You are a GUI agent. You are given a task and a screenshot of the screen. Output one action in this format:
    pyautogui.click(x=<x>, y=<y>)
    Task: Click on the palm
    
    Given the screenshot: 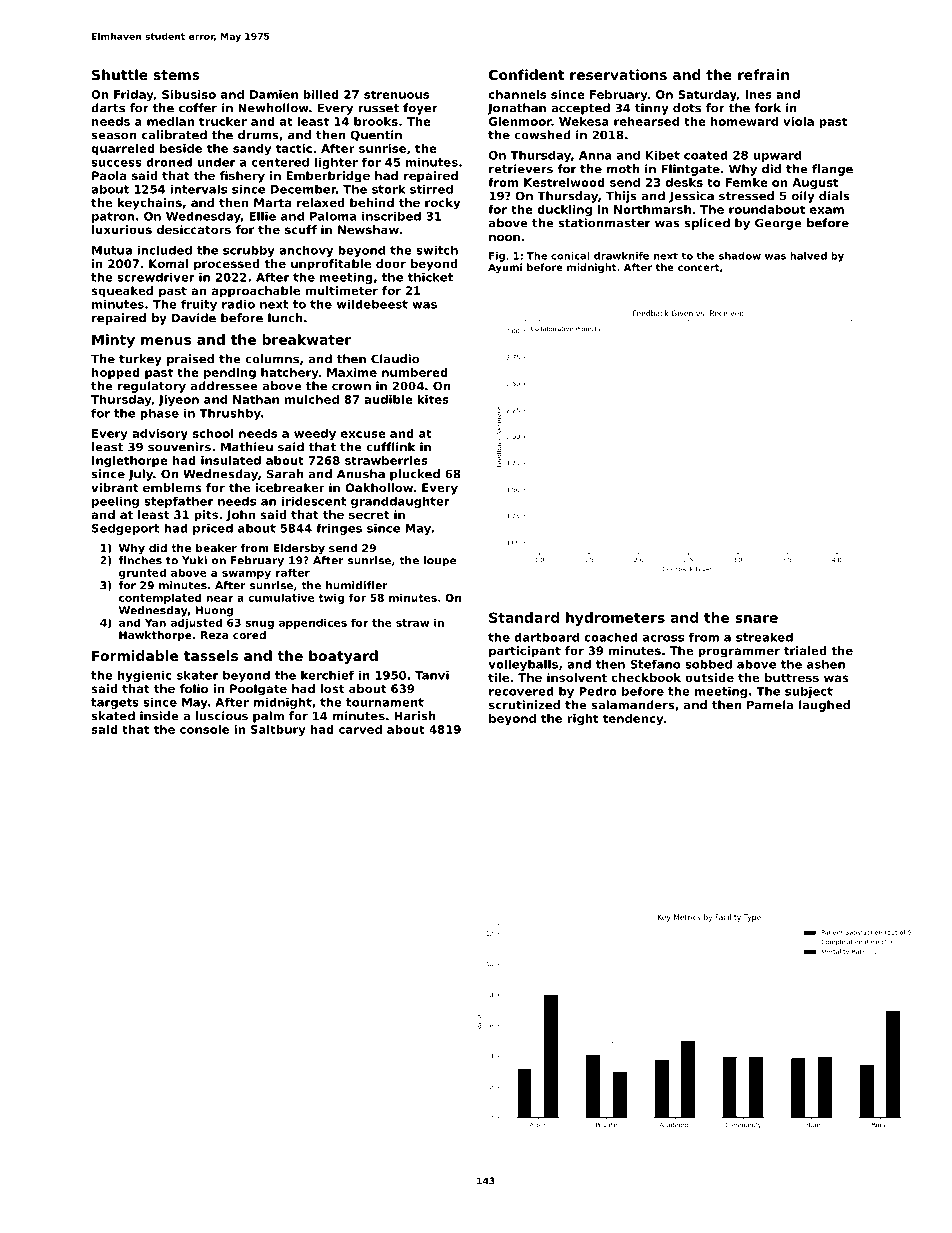 What is the action you would take?
    pyautogui.click(x=268, y=717)
